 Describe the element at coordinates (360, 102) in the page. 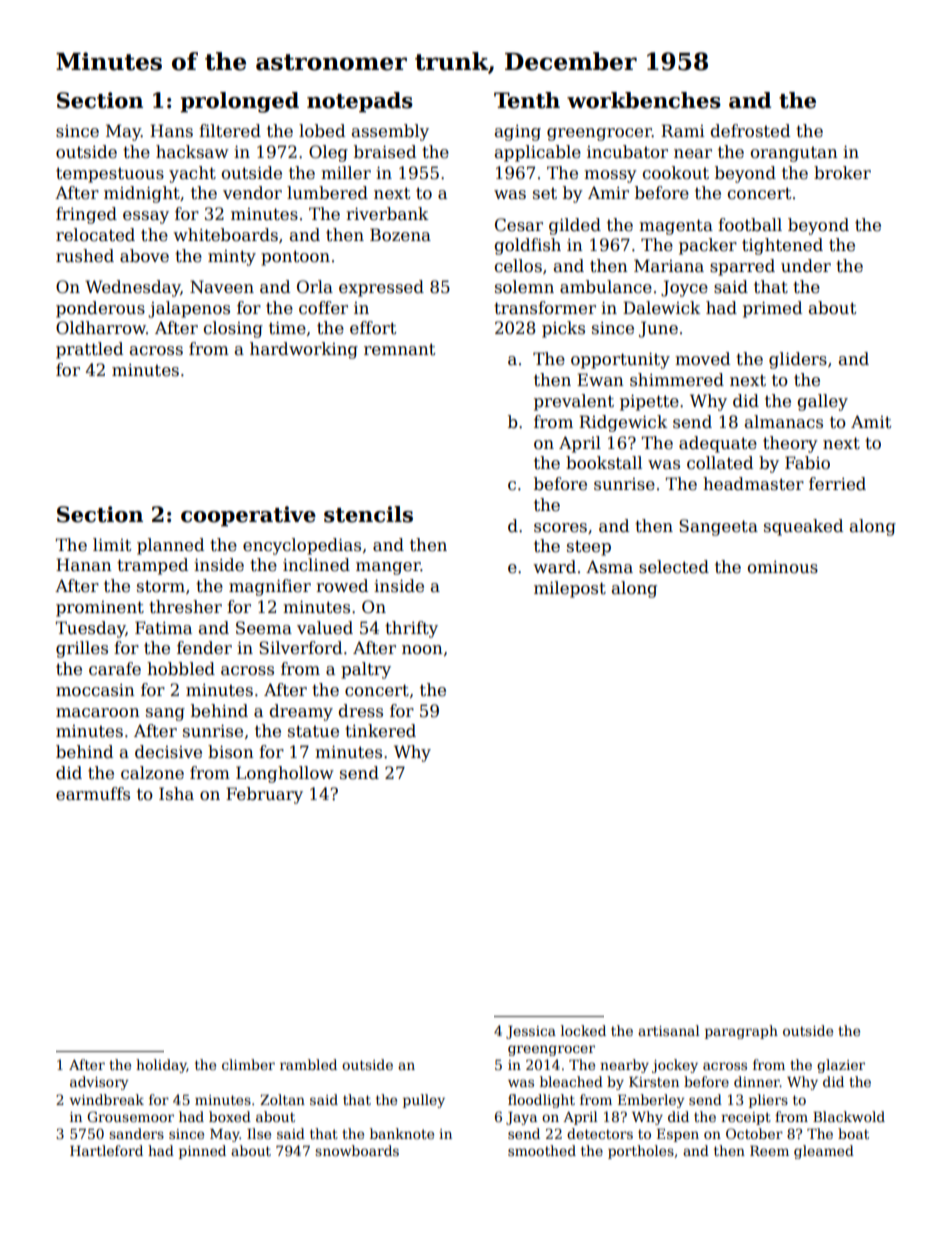

I see `notepads` at that location.
